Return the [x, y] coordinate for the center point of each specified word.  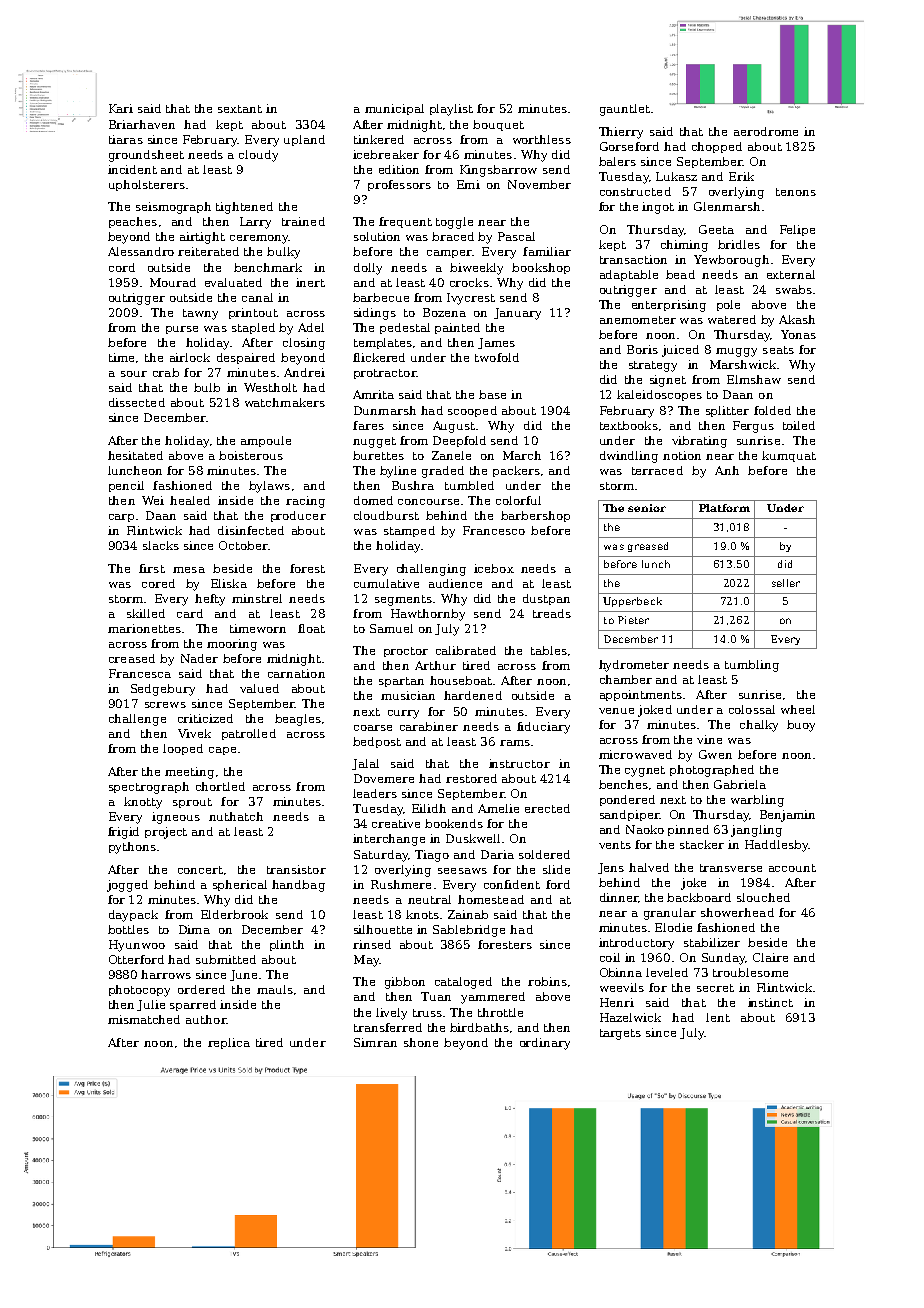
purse [182, 330]
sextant [240, 109]
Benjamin [787, 816]
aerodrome [766, 131]
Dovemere [384, 778]
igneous [176, 818]
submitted [226, 959]
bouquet [498, 125]
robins [547, 981]
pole [728, 305]
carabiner [429, 726]
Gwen [715, 754]
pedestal [405, 328]
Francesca [140, 673]
